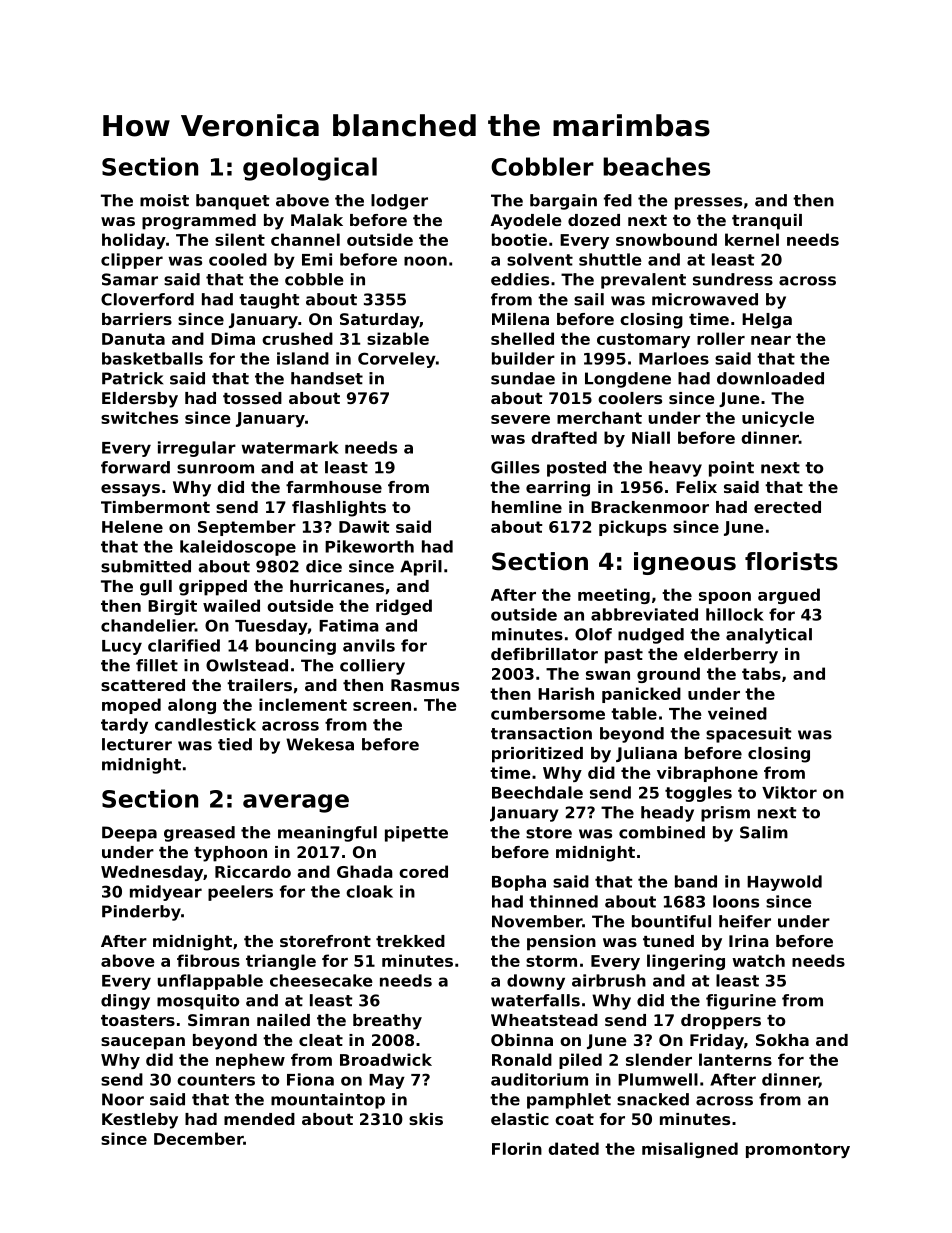 The width and height of the screenshot is (952, 1233). Describe the element at coordinates (130, 279) in the screenshot. I see `Samar` at that location.
